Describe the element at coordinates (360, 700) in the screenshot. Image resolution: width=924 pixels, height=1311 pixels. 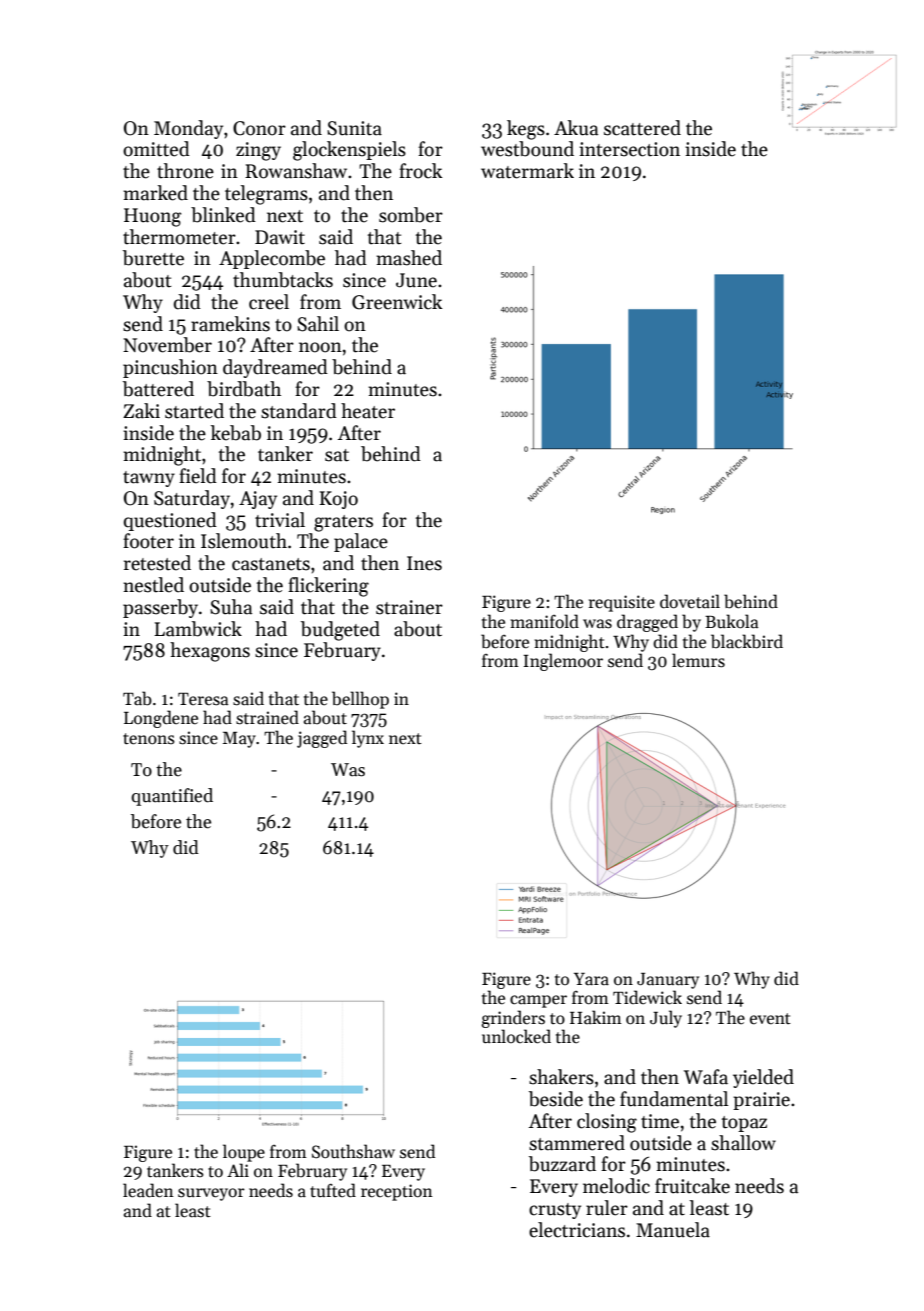
I see `bellhop` at that location.
